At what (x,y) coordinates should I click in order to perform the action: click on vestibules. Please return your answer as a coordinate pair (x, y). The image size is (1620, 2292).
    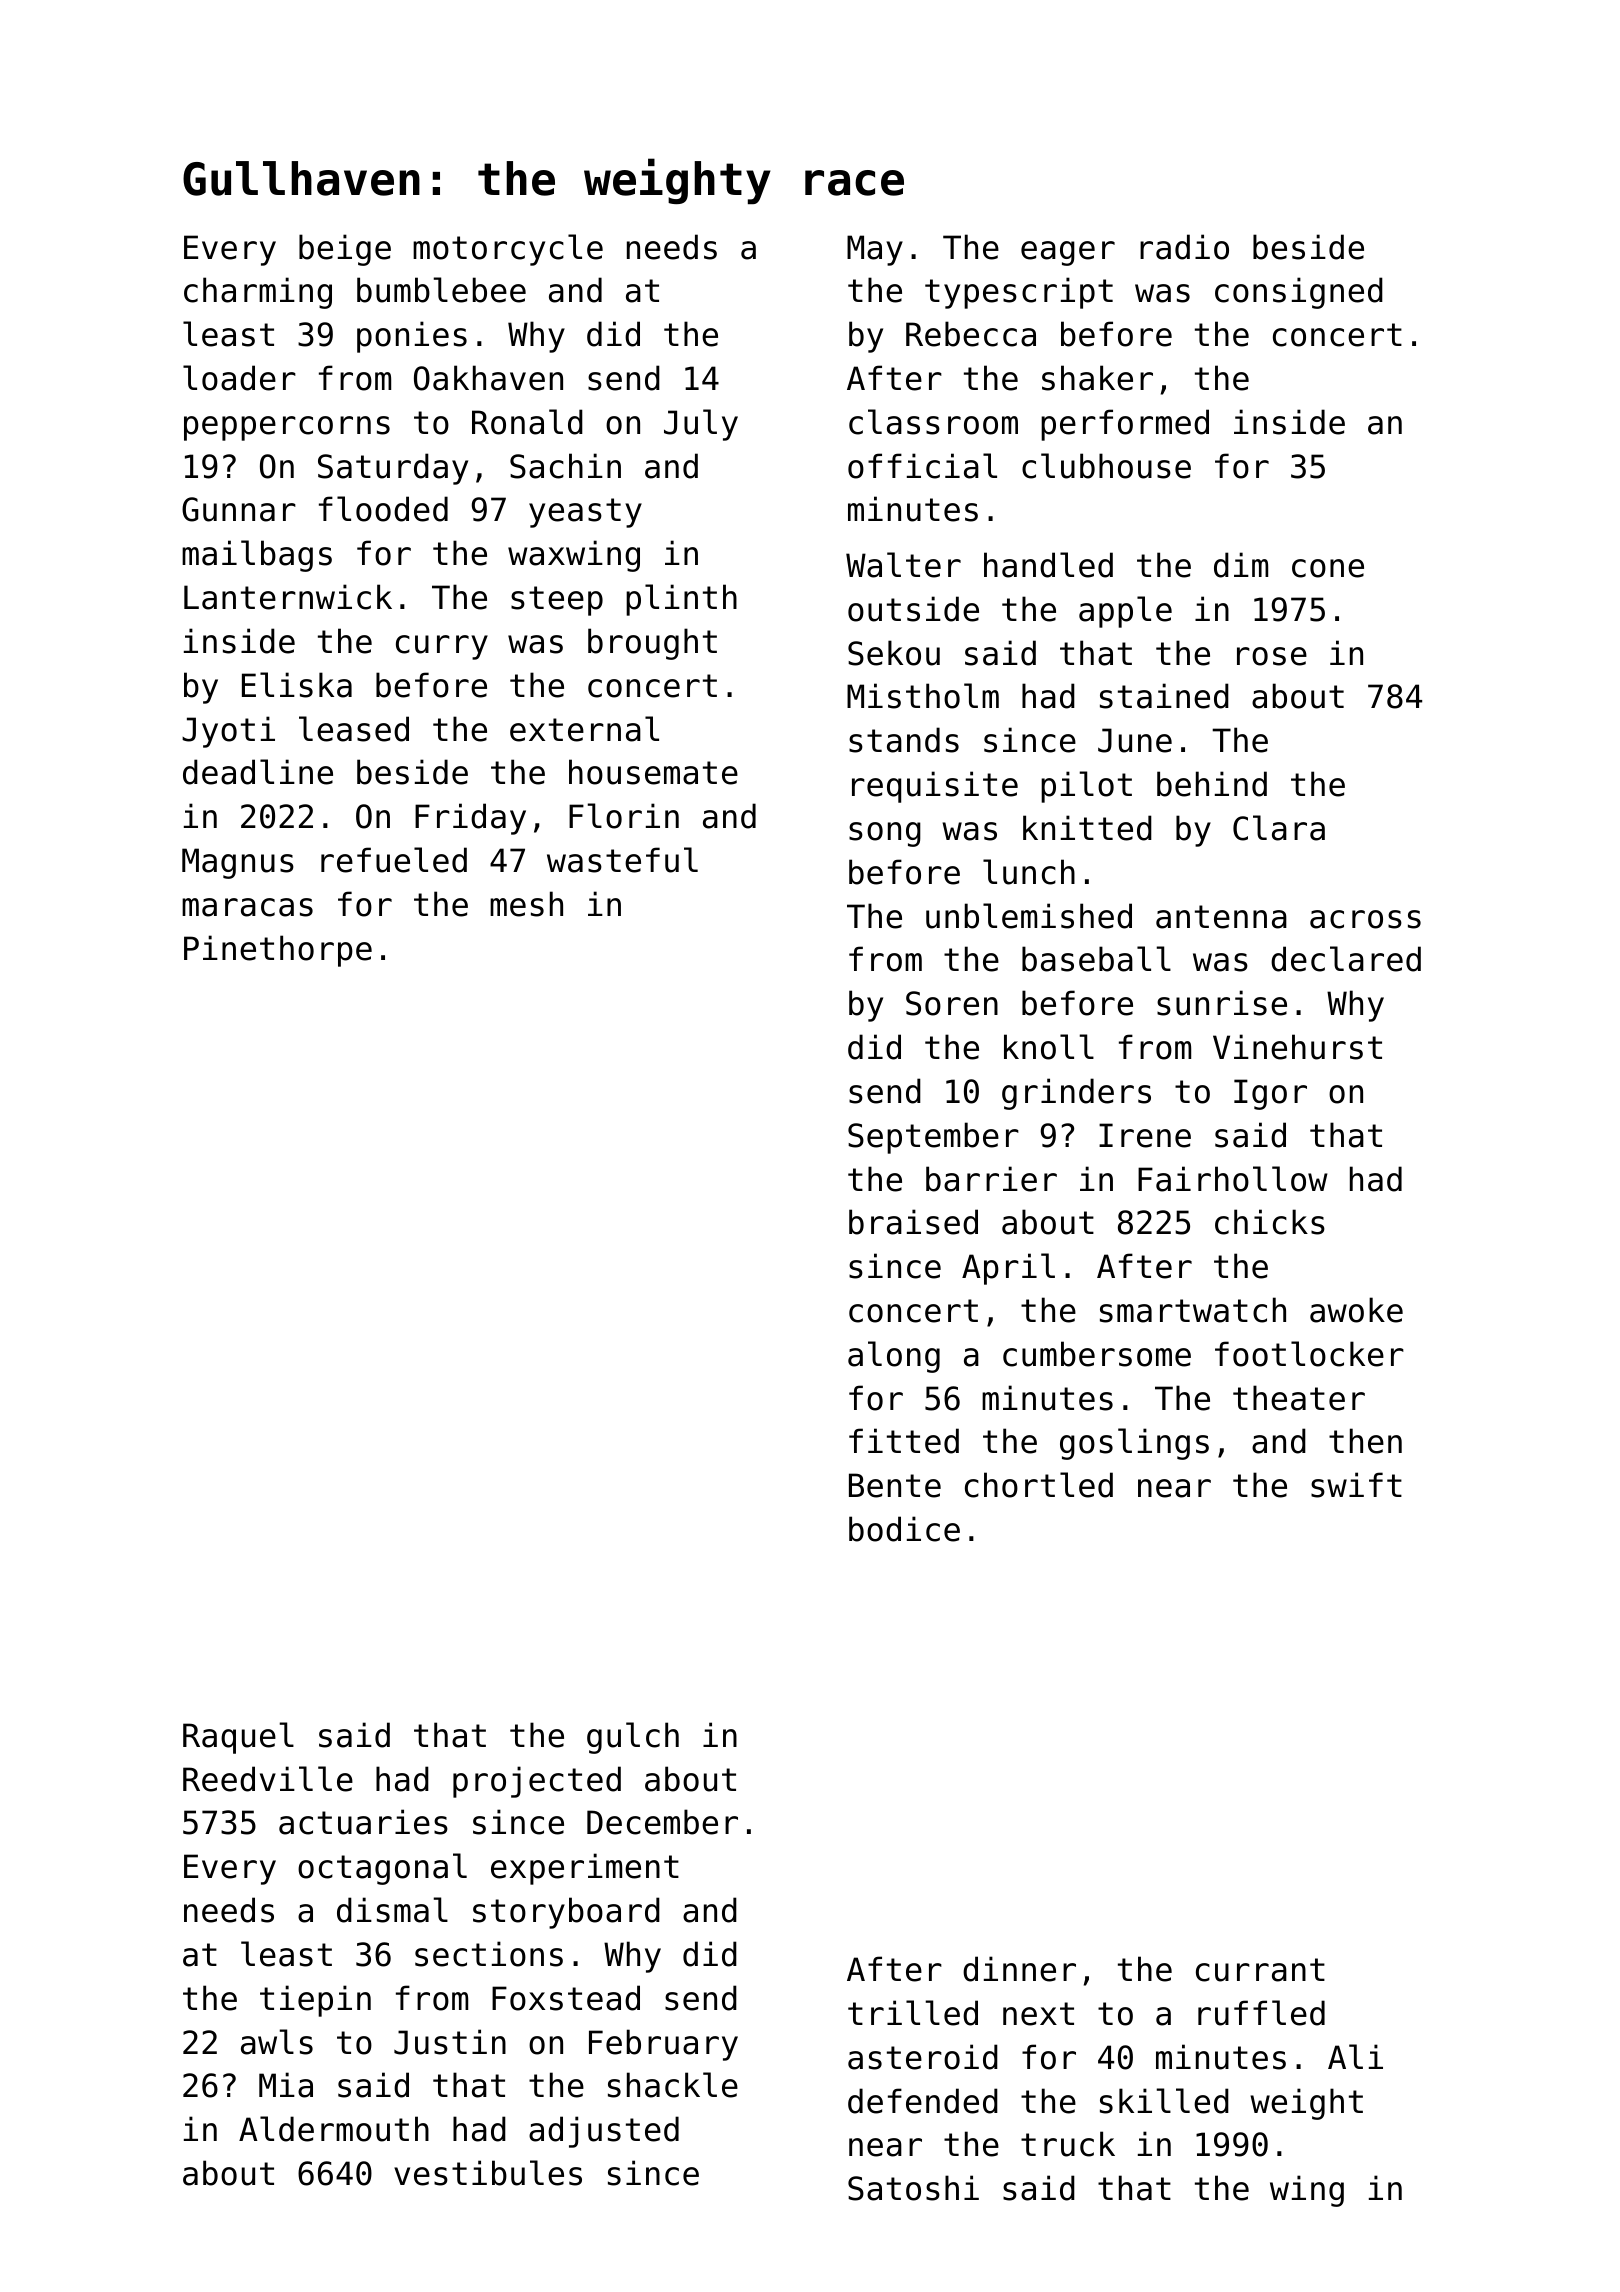
    Looking at the image, I should click on (488, 2173).
